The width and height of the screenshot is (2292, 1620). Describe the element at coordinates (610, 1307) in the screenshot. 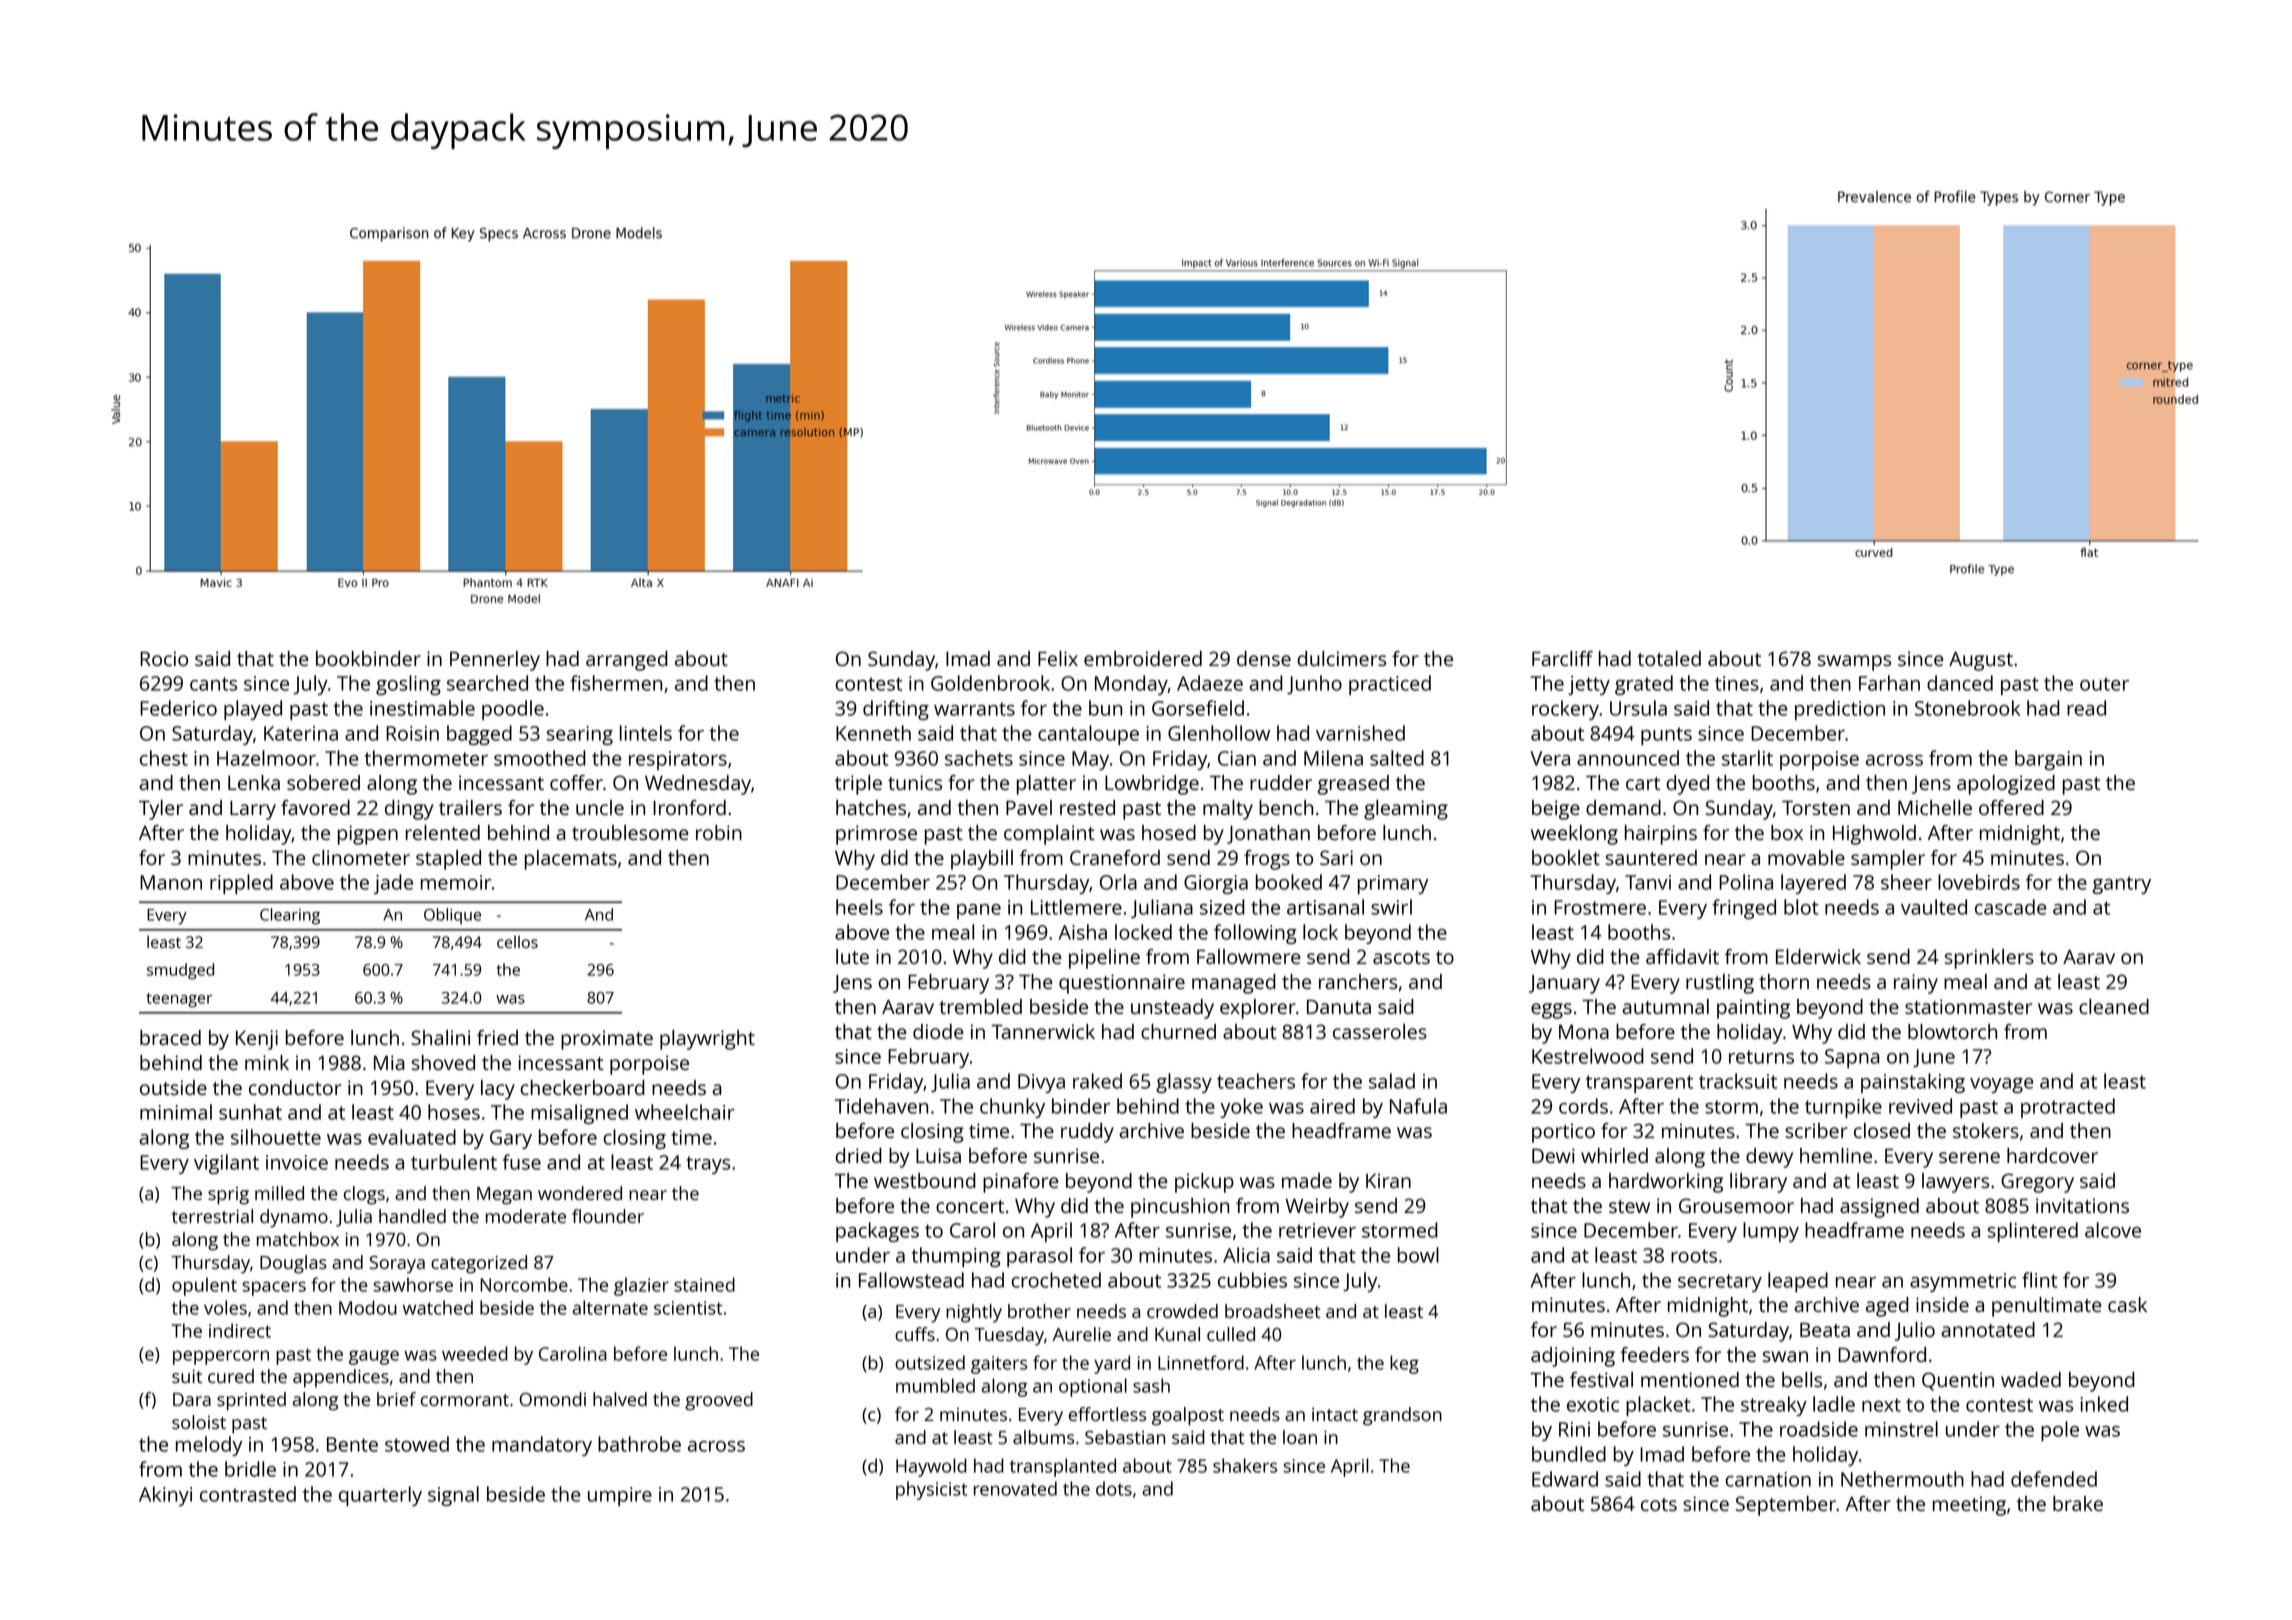

I see `alternate` at that location.
